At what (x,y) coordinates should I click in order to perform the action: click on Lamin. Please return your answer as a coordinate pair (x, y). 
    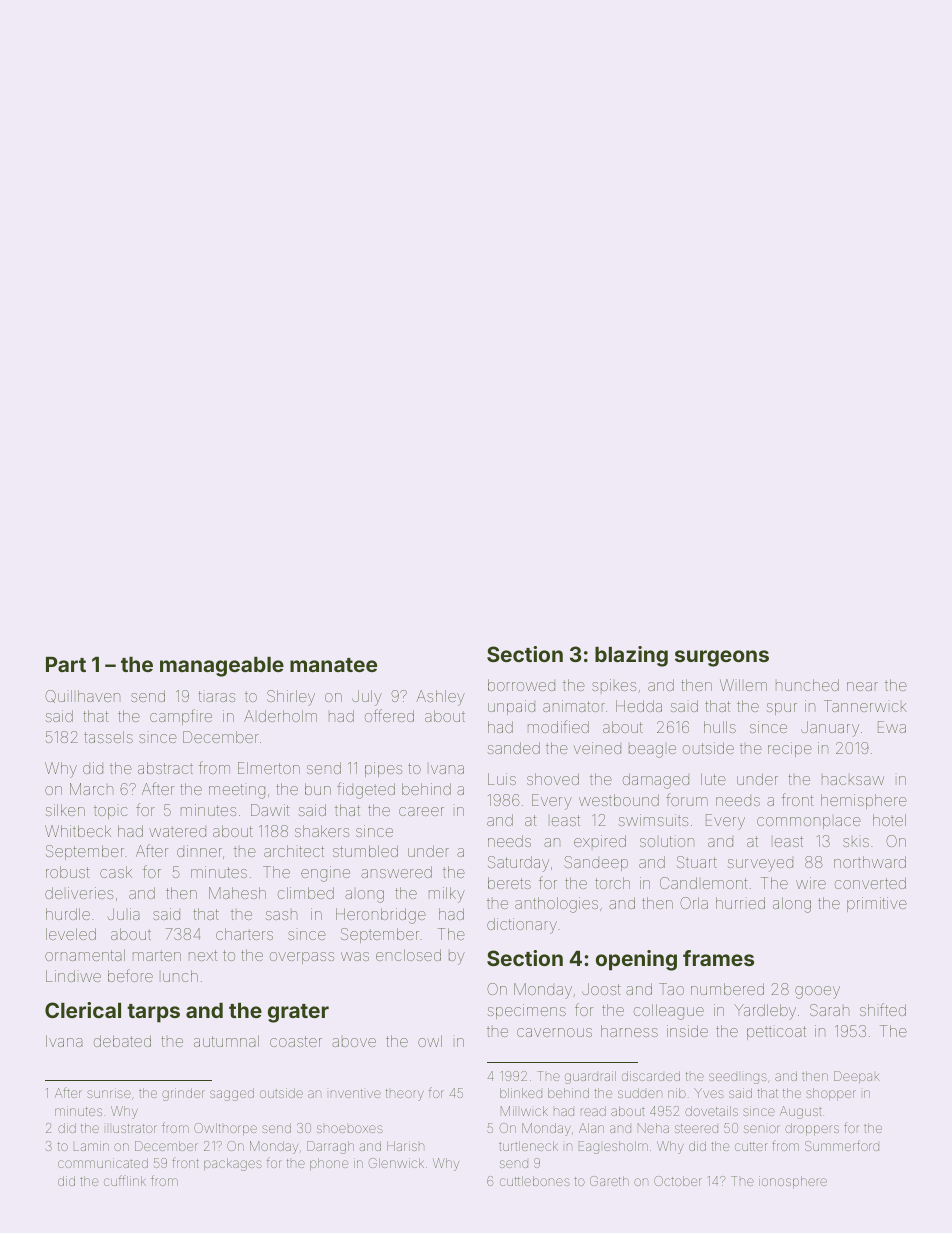
    Looking at the image, I should click on (91, 1146).
